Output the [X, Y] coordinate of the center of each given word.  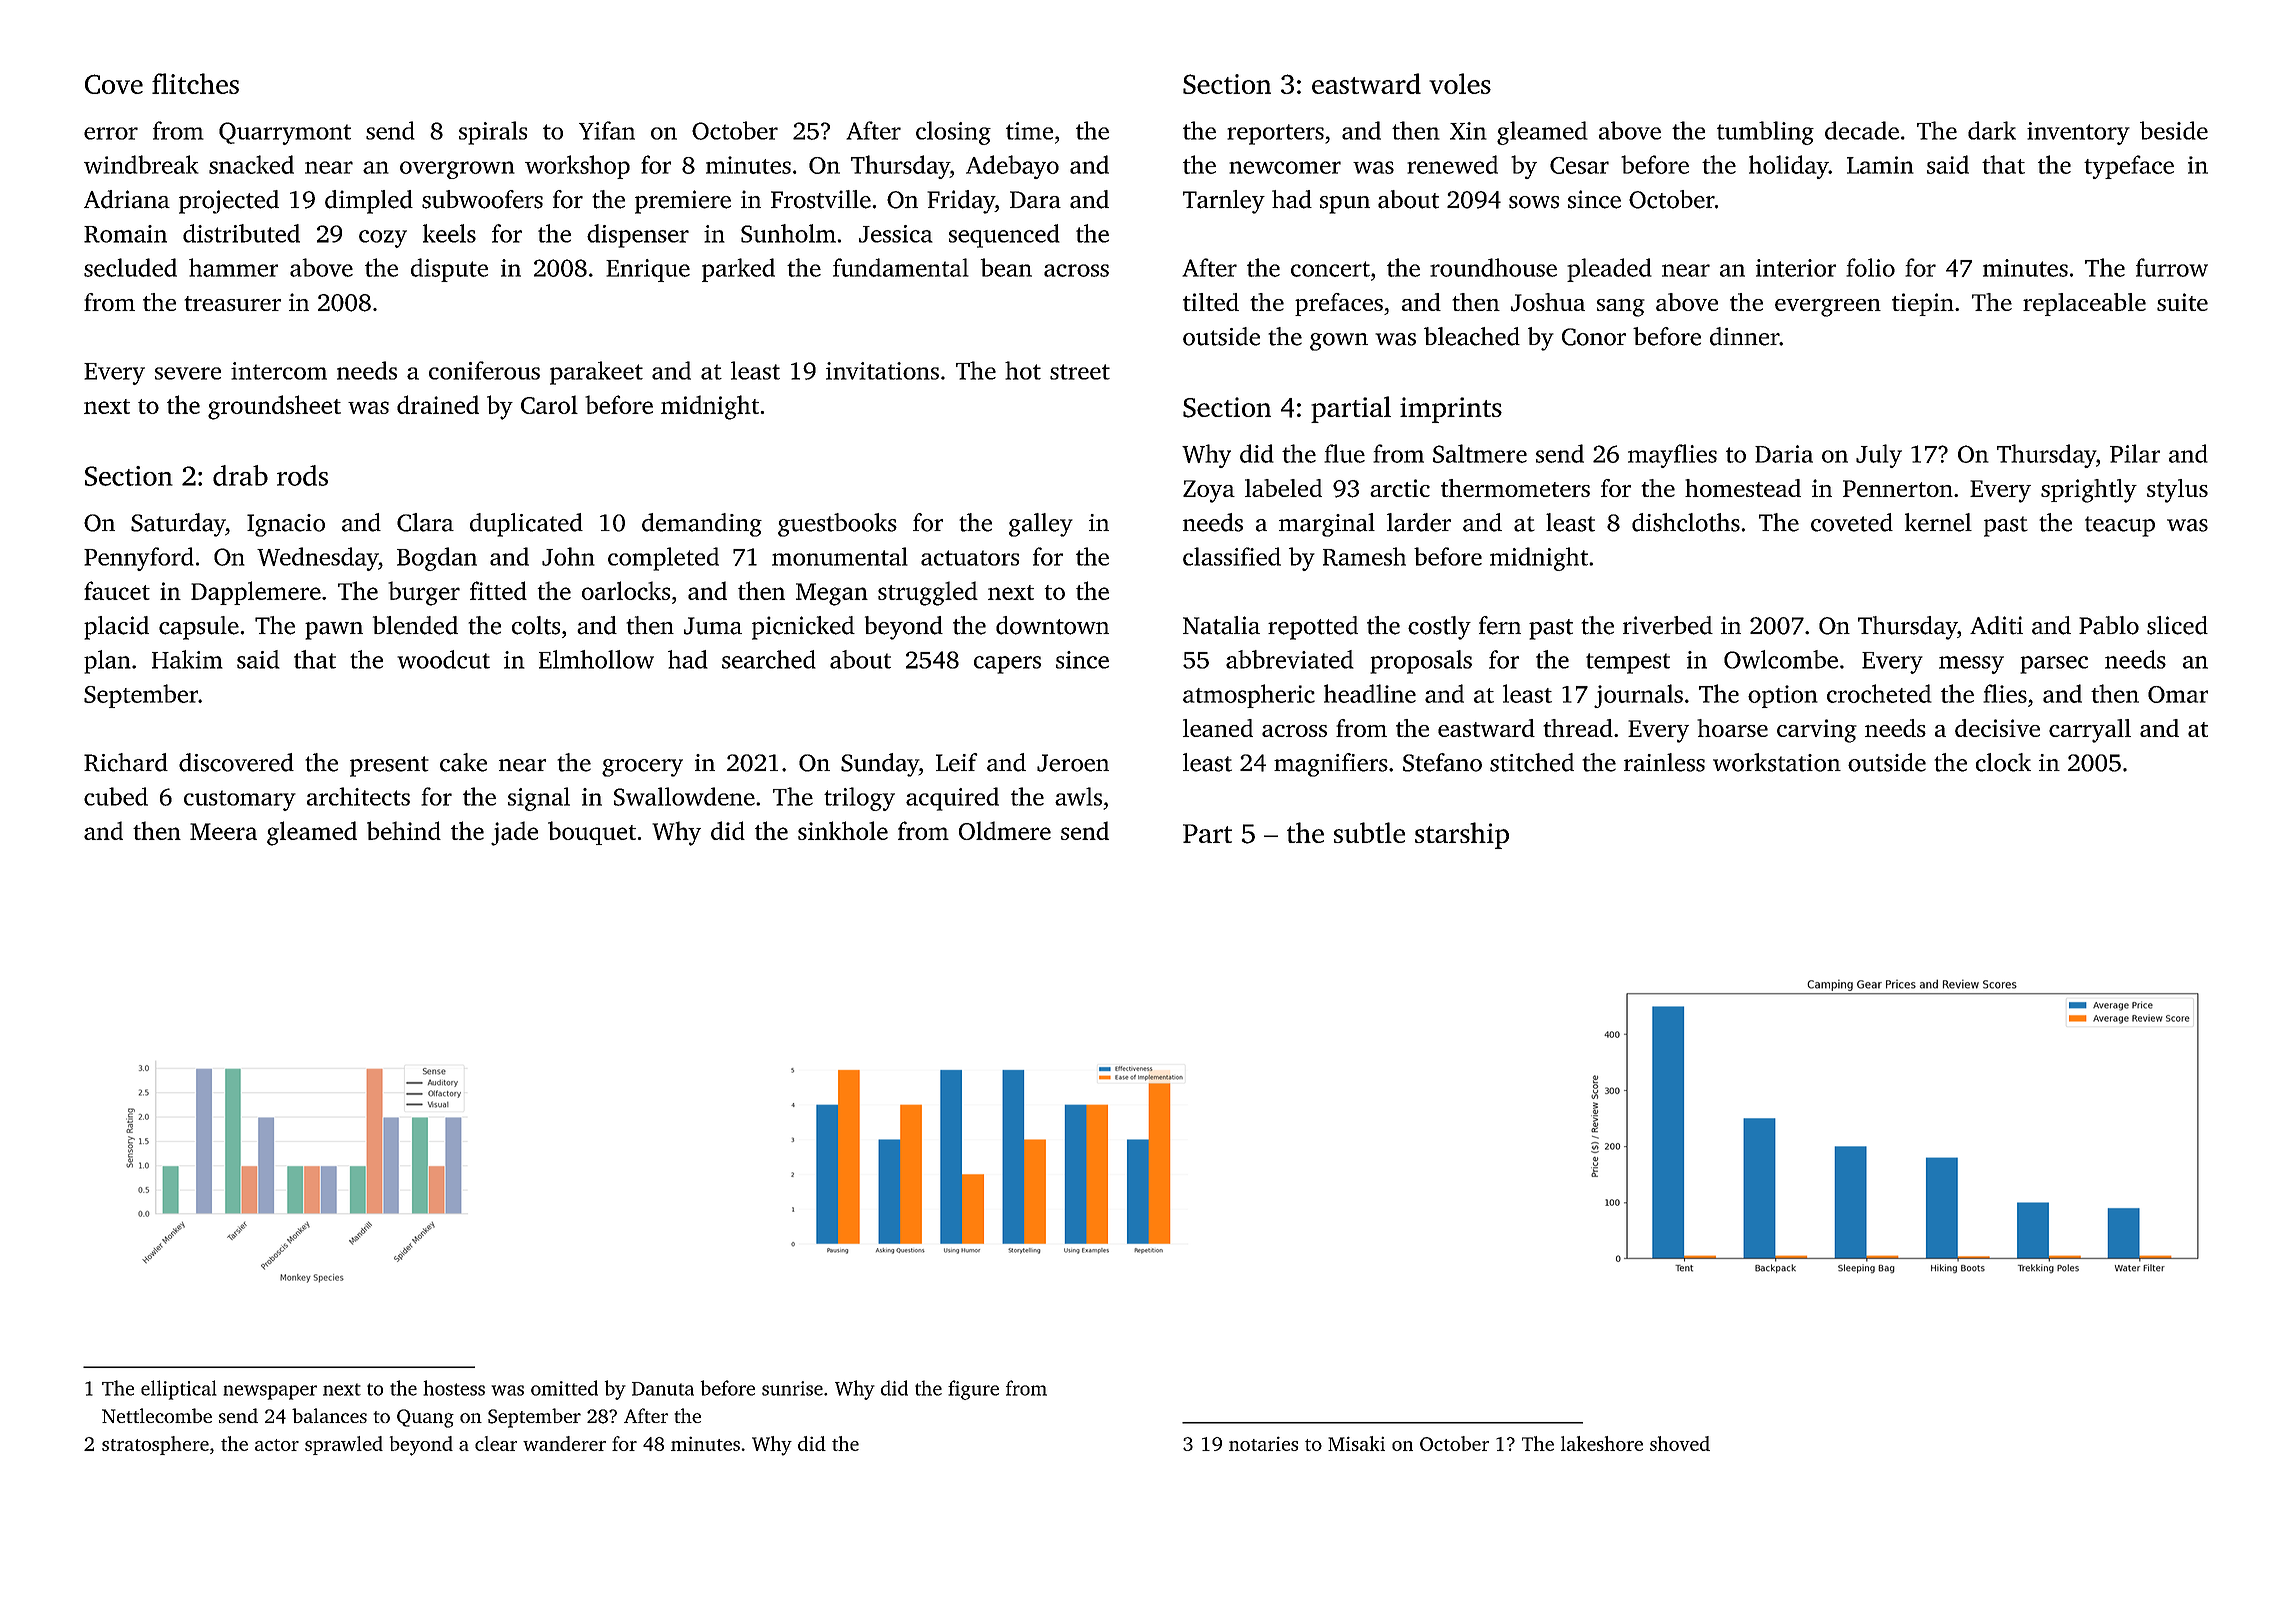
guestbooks [837, 525]
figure [973, 1390]
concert [1330, 269]
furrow [2172, 267]
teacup [2120, 526]
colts [536, 625]
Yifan [607, 130]
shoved [1680, 1443]
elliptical [179, 1390]
